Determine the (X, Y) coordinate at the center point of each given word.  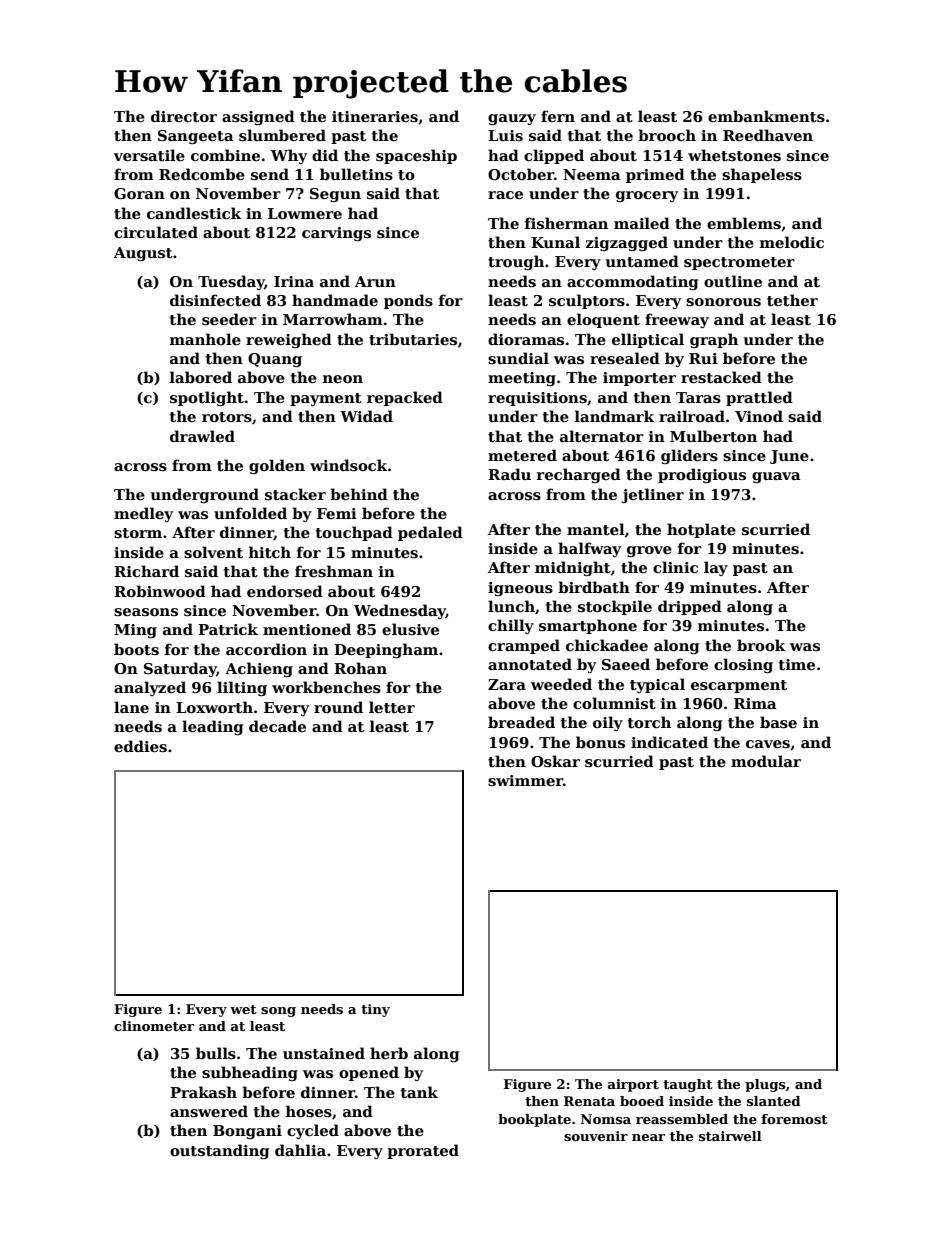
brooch (667, 135)
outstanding (219, 1151)
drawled (202, 436)
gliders (689, 456)
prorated (423, 1151)
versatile (149, 155)
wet (243, 1009)
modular (766, 761)
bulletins (356, 174)
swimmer (525, 780)
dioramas (526, 339)
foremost (794, 1119)
